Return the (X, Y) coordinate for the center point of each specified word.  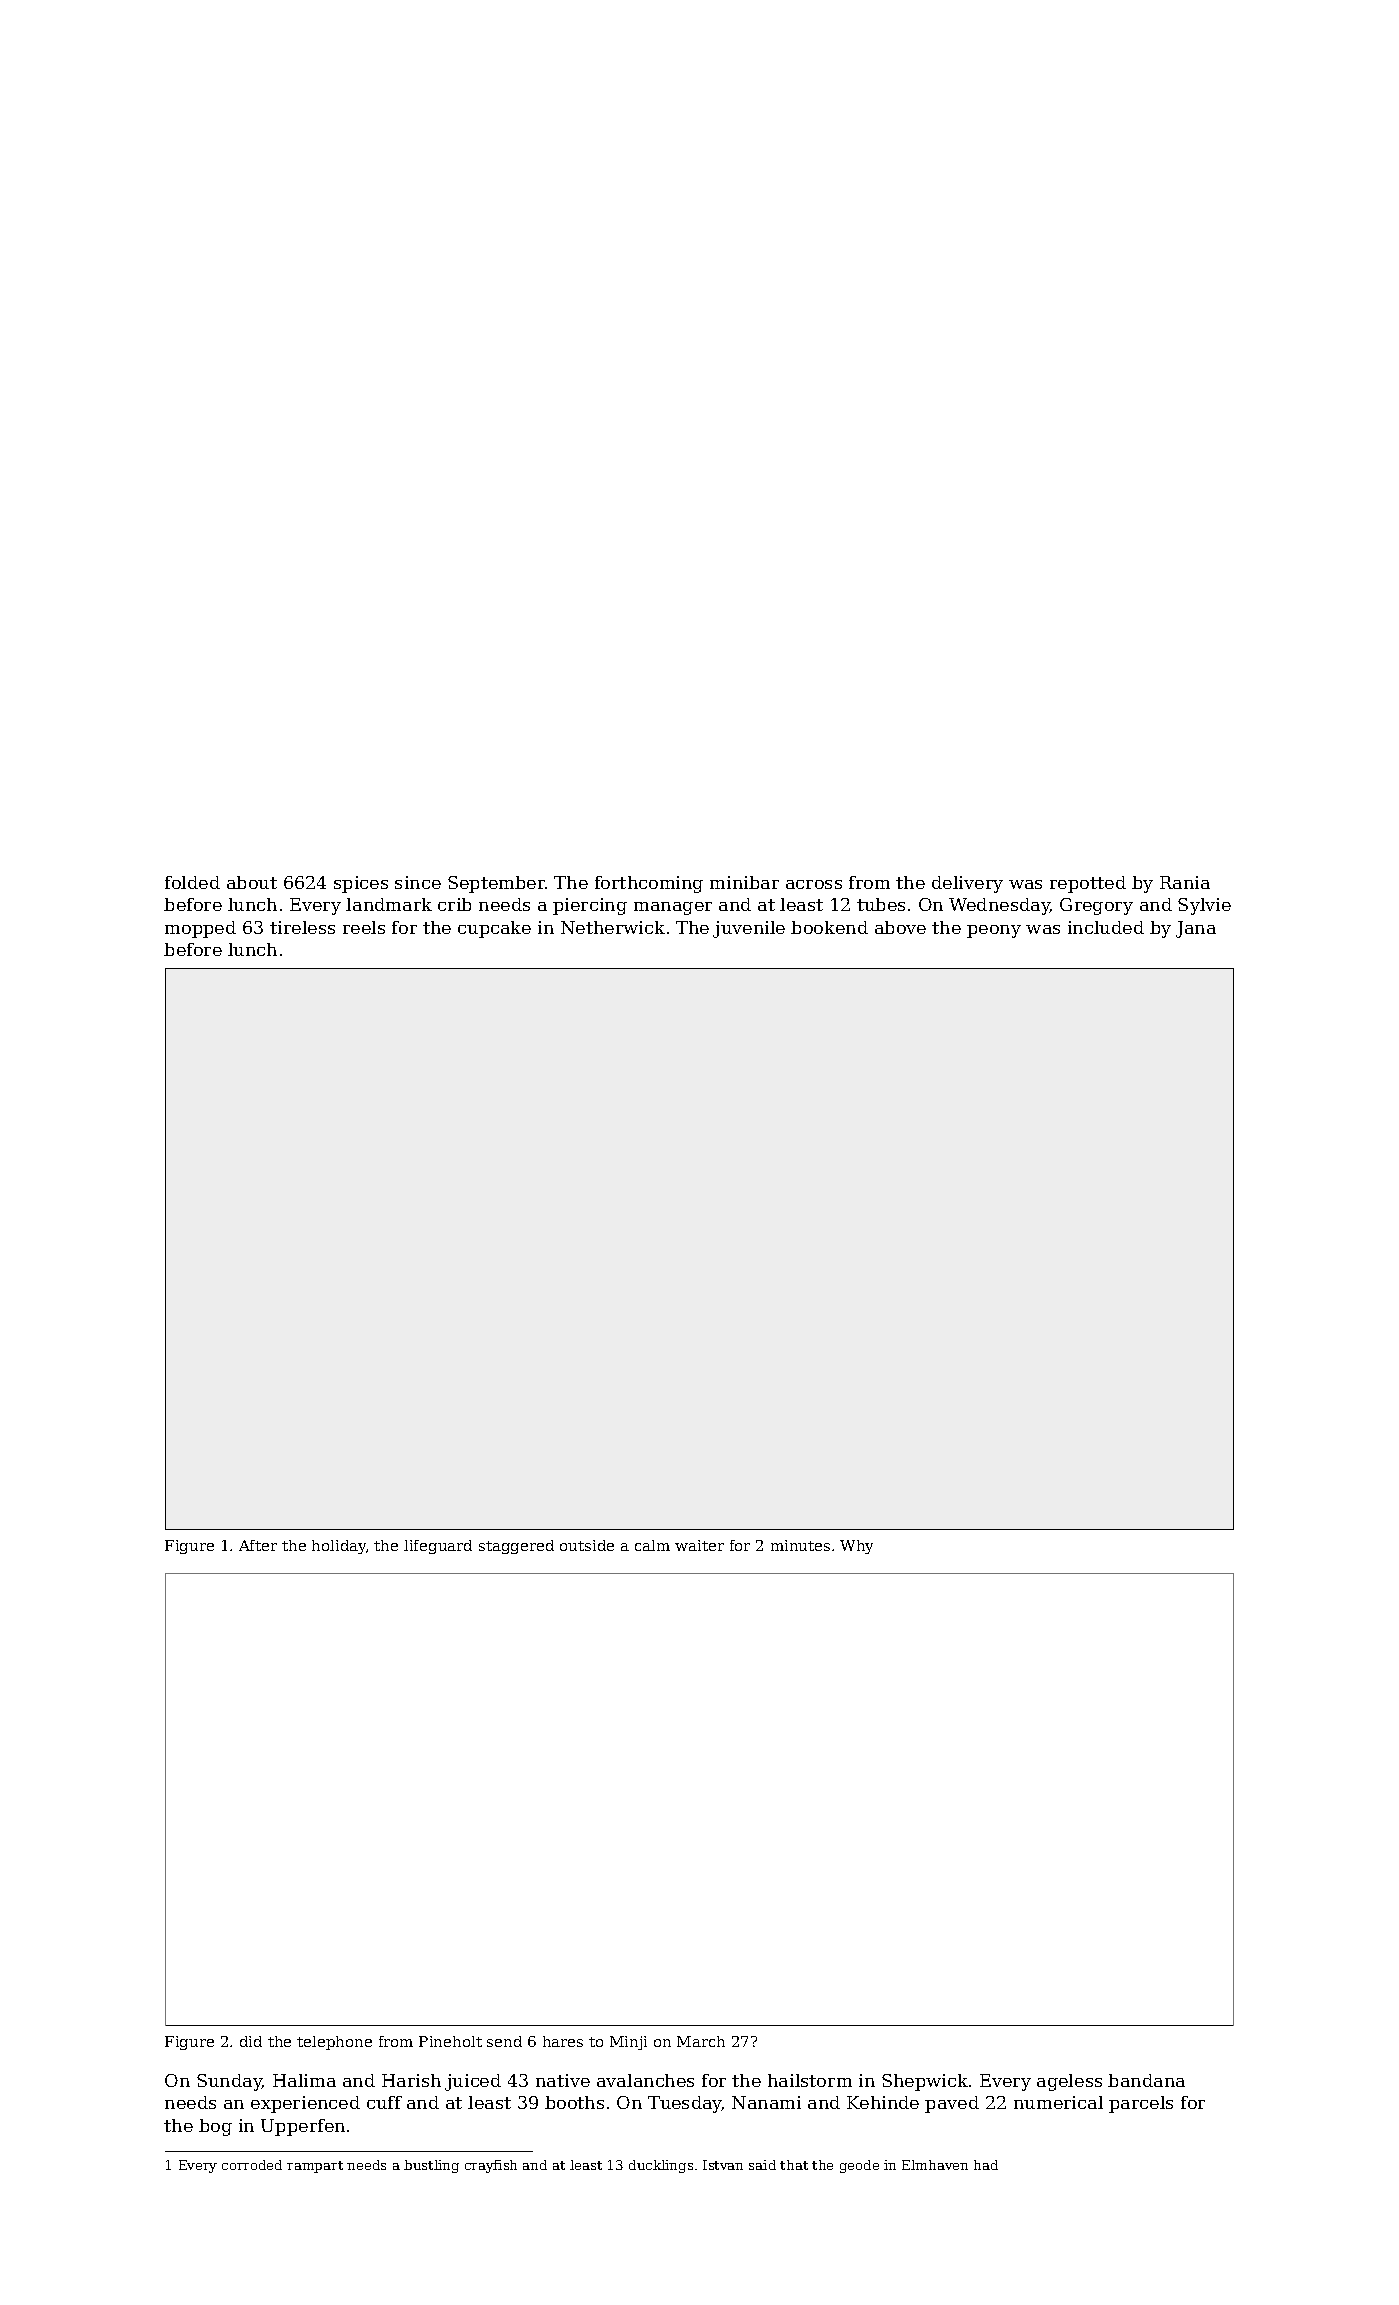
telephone (334, 2043)
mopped (200, 929)
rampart (315, 2167)
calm (652, 1545)
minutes (800, 1545)
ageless (1069, 2082)
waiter (699, 1545)
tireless (302, 927)
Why (856, 1547)
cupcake (494, 929)
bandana (1146, 2080)
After (258, 1545)
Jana (1196, 929)
